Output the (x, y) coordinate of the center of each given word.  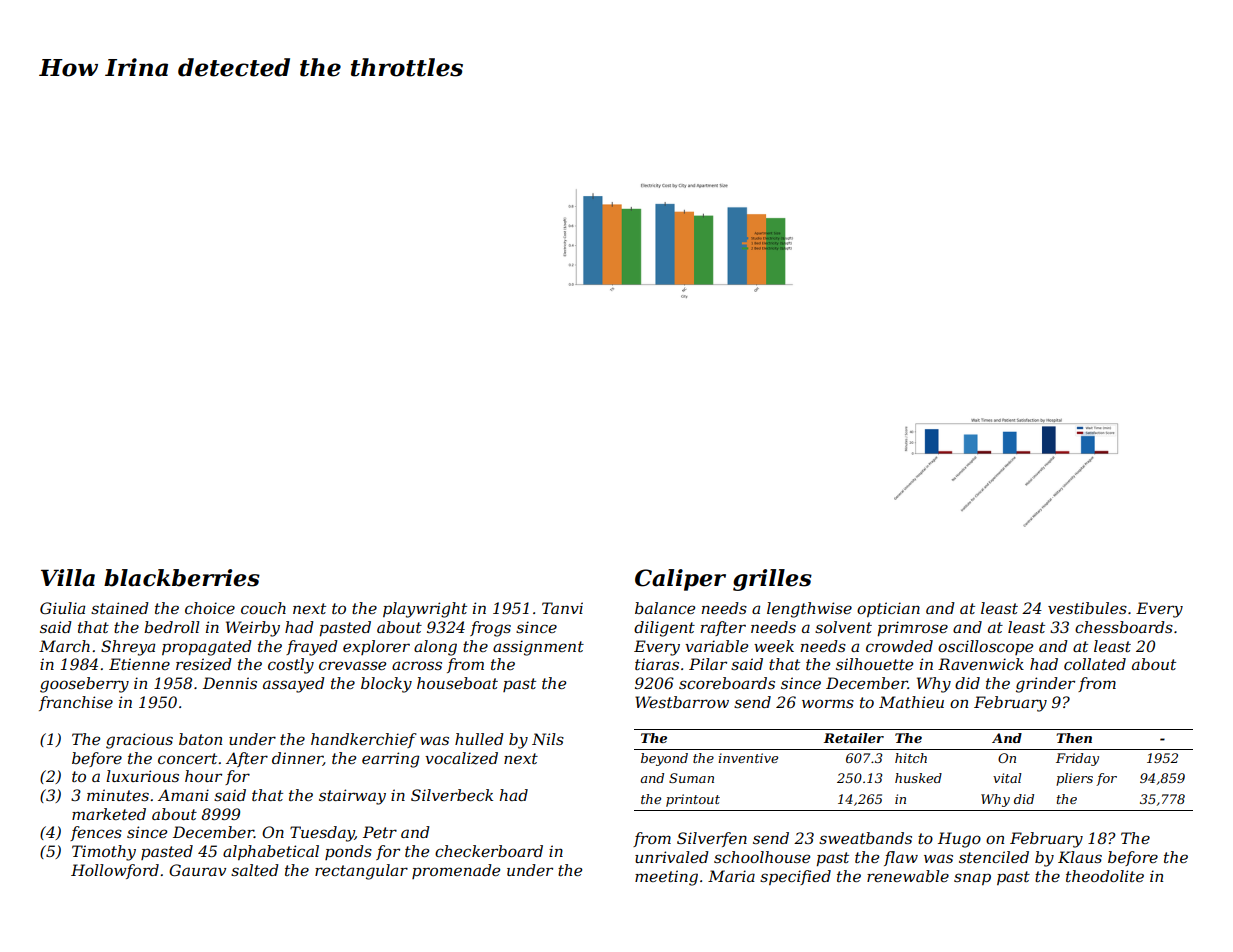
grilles (772, 580)
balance (665, 608)
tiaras (657, 664)
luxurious (142, 776)
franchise (76, 703)
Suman (691, 778)
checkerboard (489, 851)
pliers (1074, 779)
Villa (68, 578)
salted (255, 870)
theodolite (1105, 876)
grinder (1045, 685)
